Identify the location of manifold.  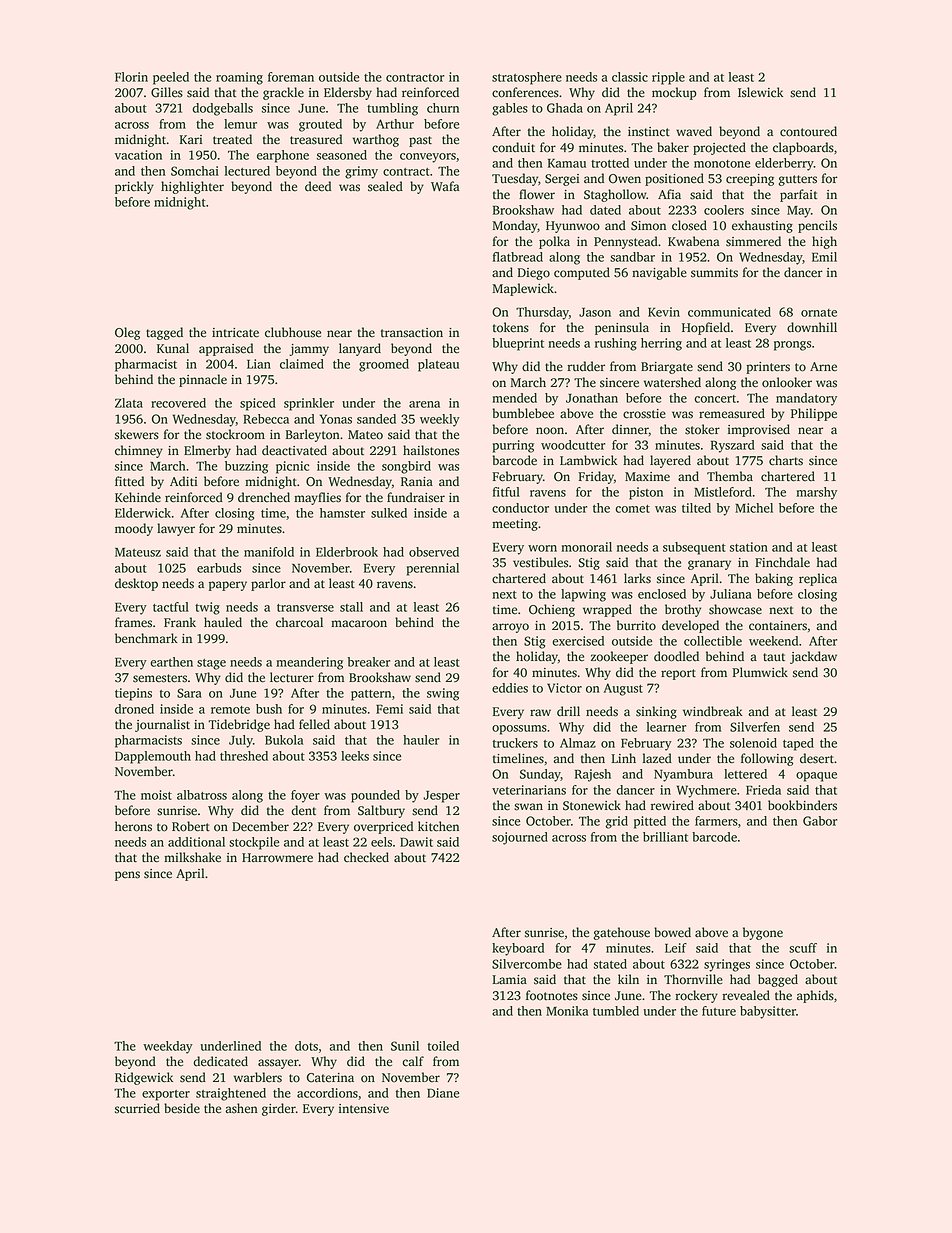
(269, 552).
